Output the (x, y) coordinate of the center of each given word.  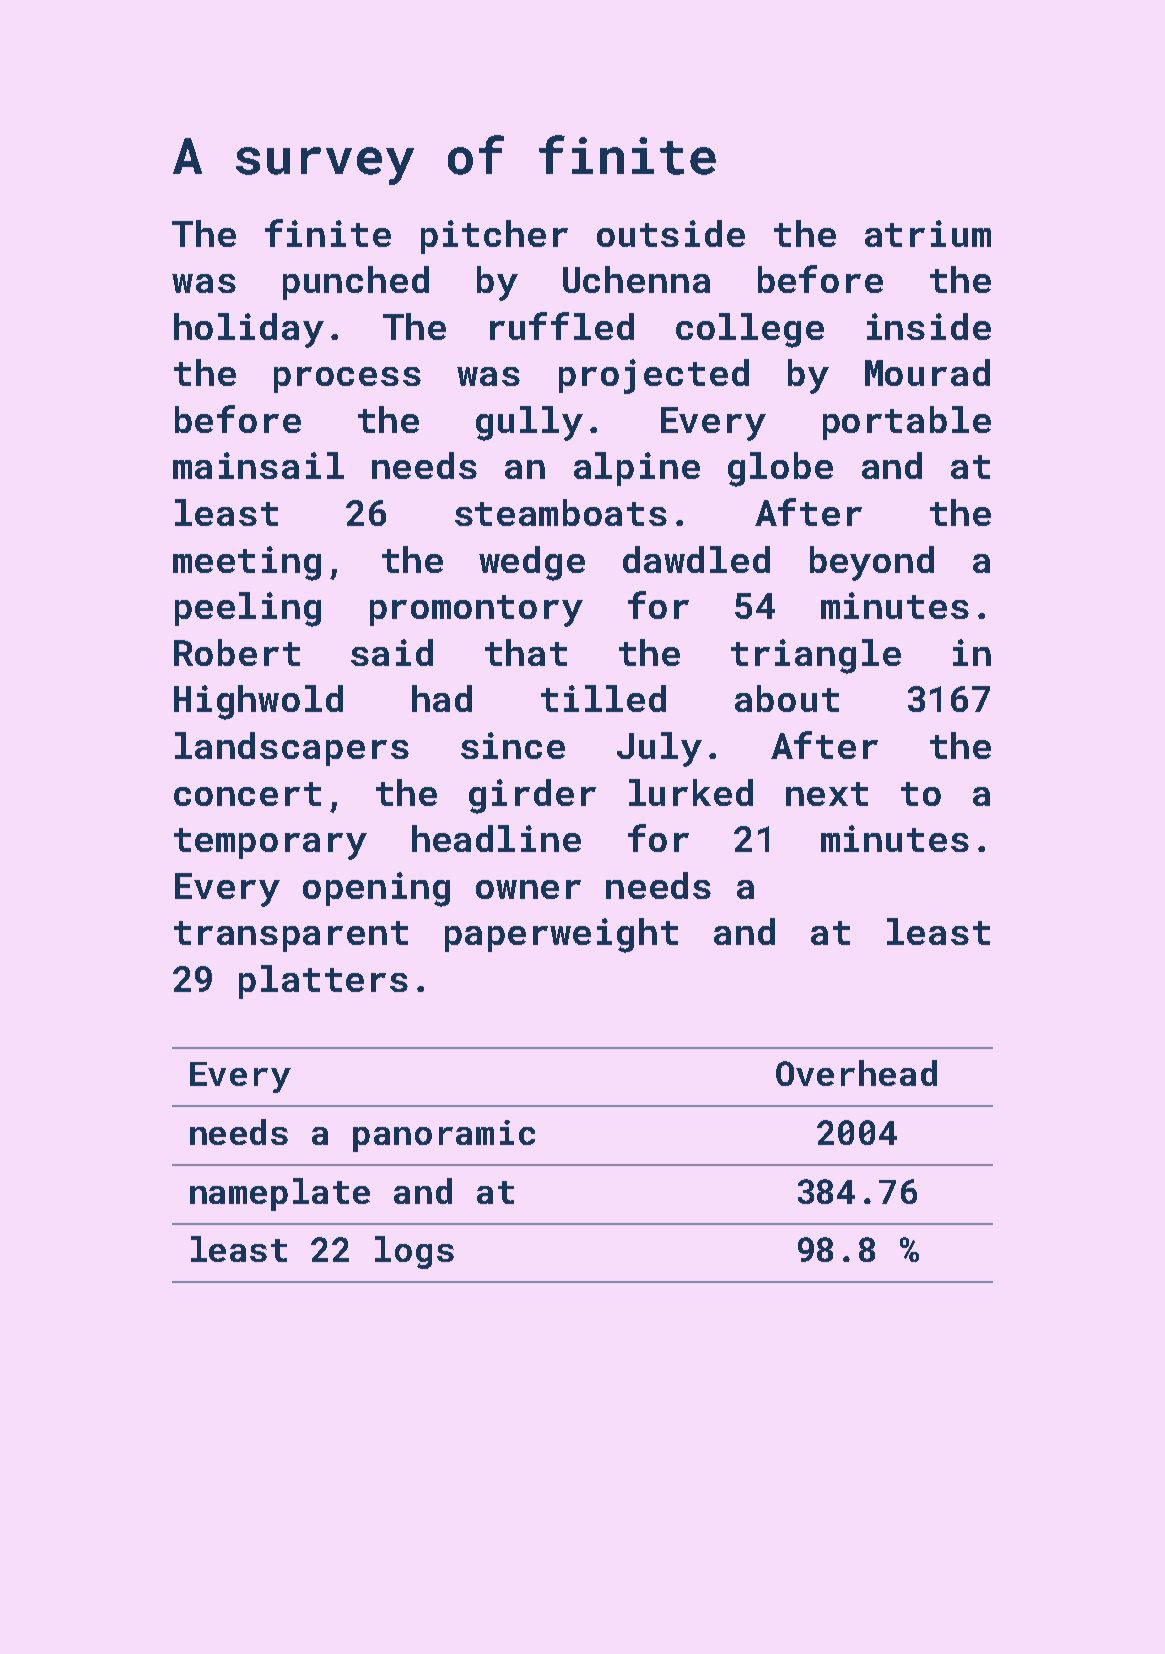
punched (356, 283)
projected (654, 376)
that (526, 652)
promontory (476, 611)
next (827, 794)
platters (323, 982)
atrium (928, 233)
